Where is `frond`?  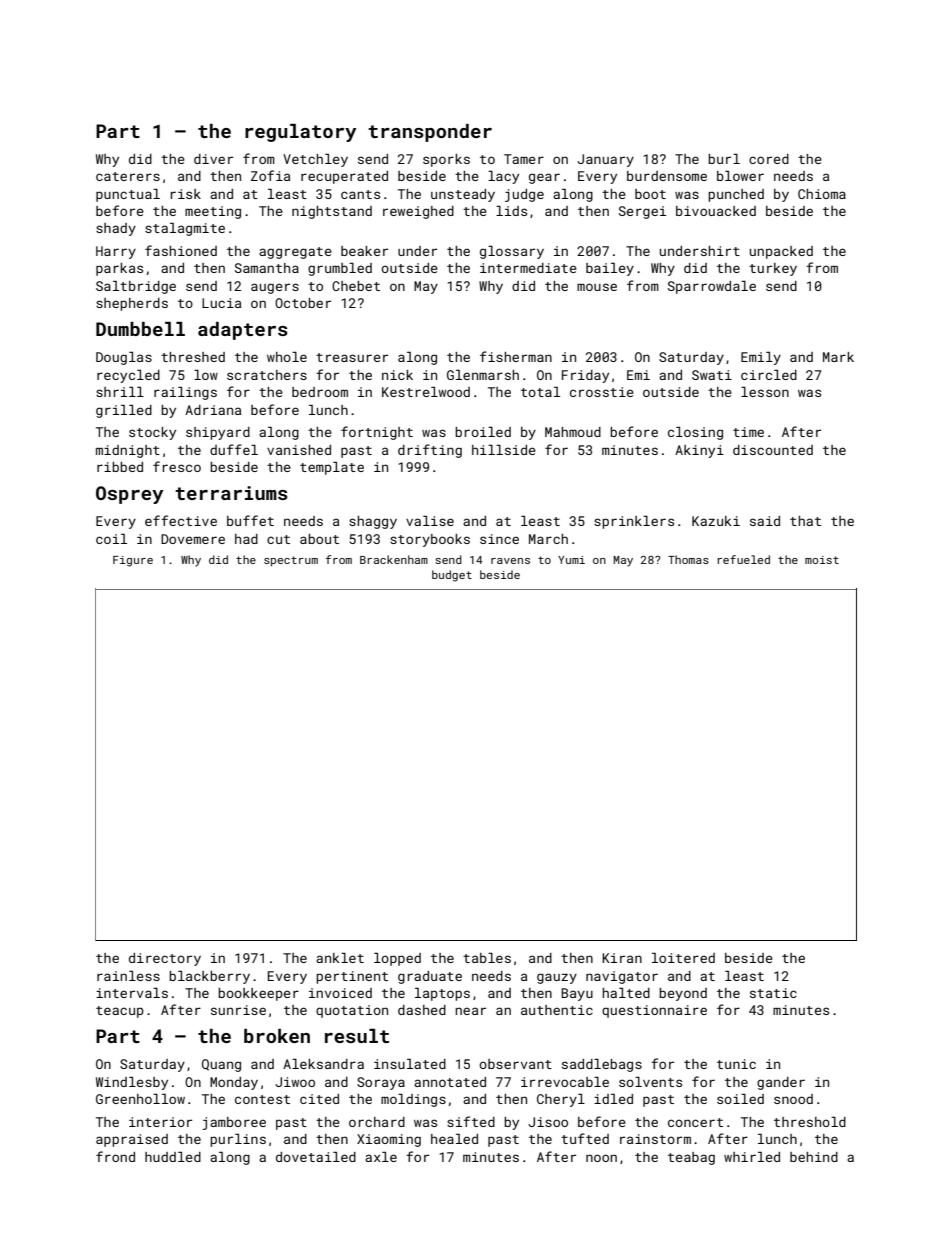
frond is located at coordinates (115, 1156).
